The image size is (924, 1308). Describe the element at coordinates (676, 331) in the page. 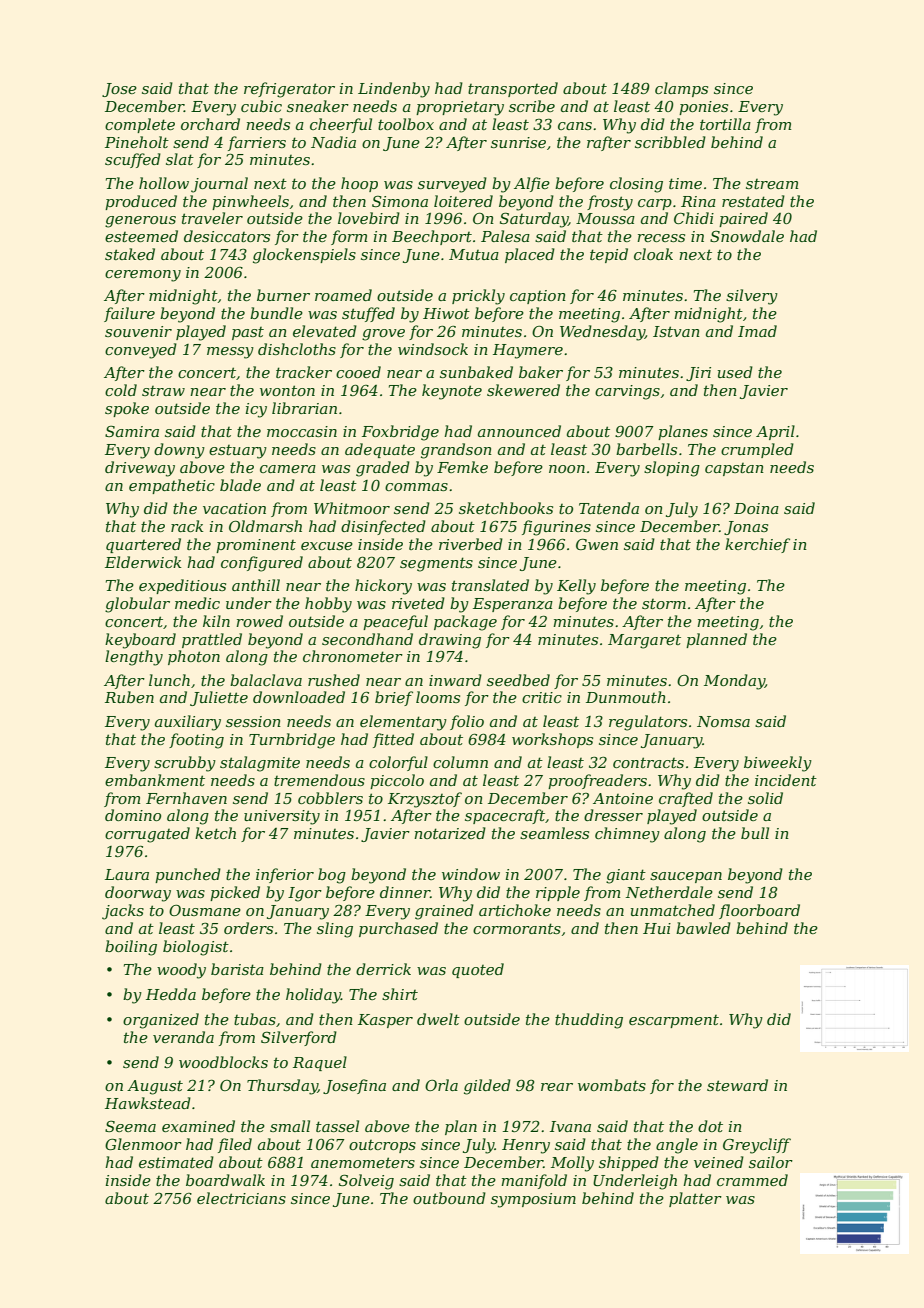

I see `Istvan` at that location.
